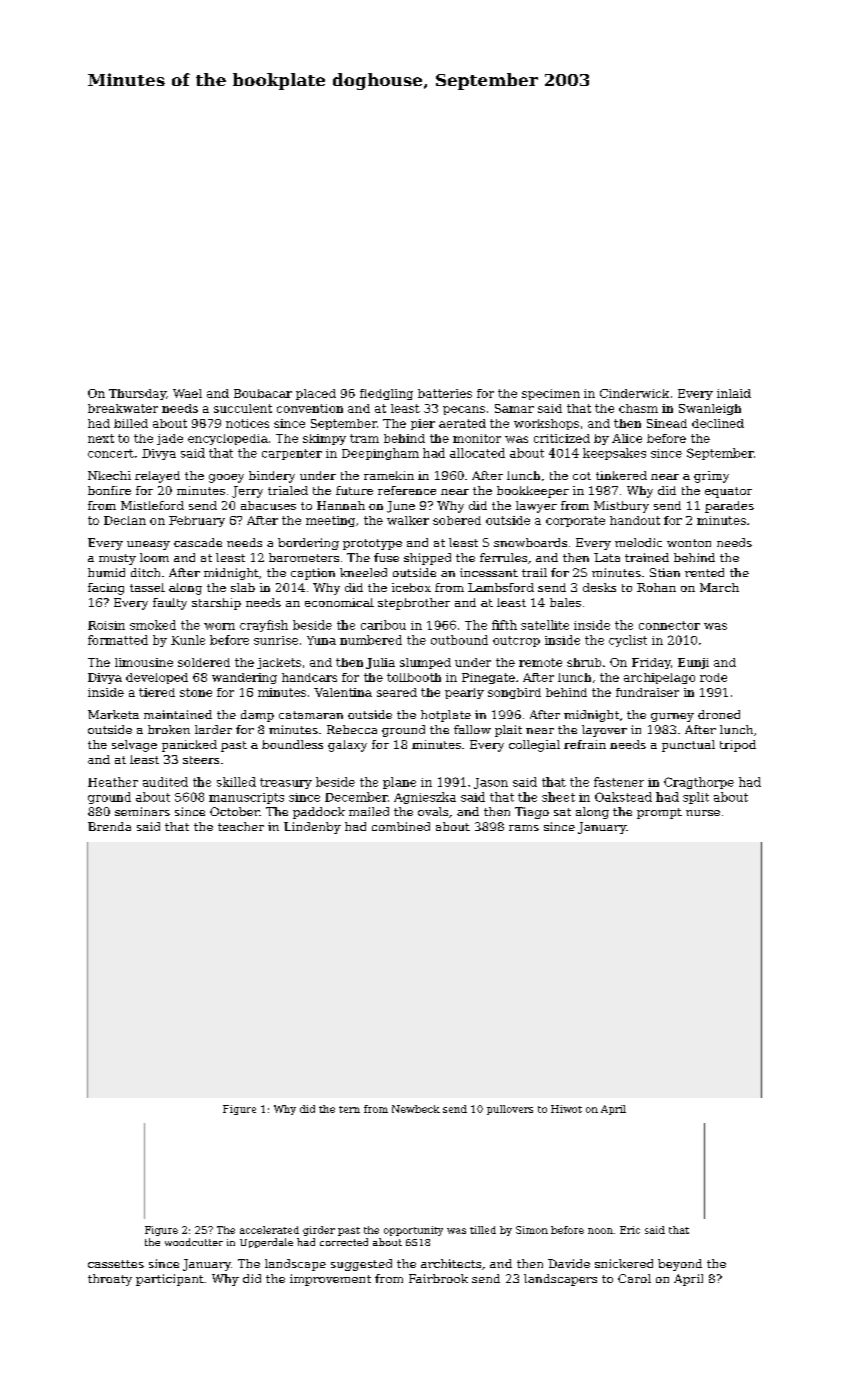 The image size is (849, 1400). What do you see at coordinates (316, 394) in the screenshot?
I see `placed` at bounding box center [316, 394].
